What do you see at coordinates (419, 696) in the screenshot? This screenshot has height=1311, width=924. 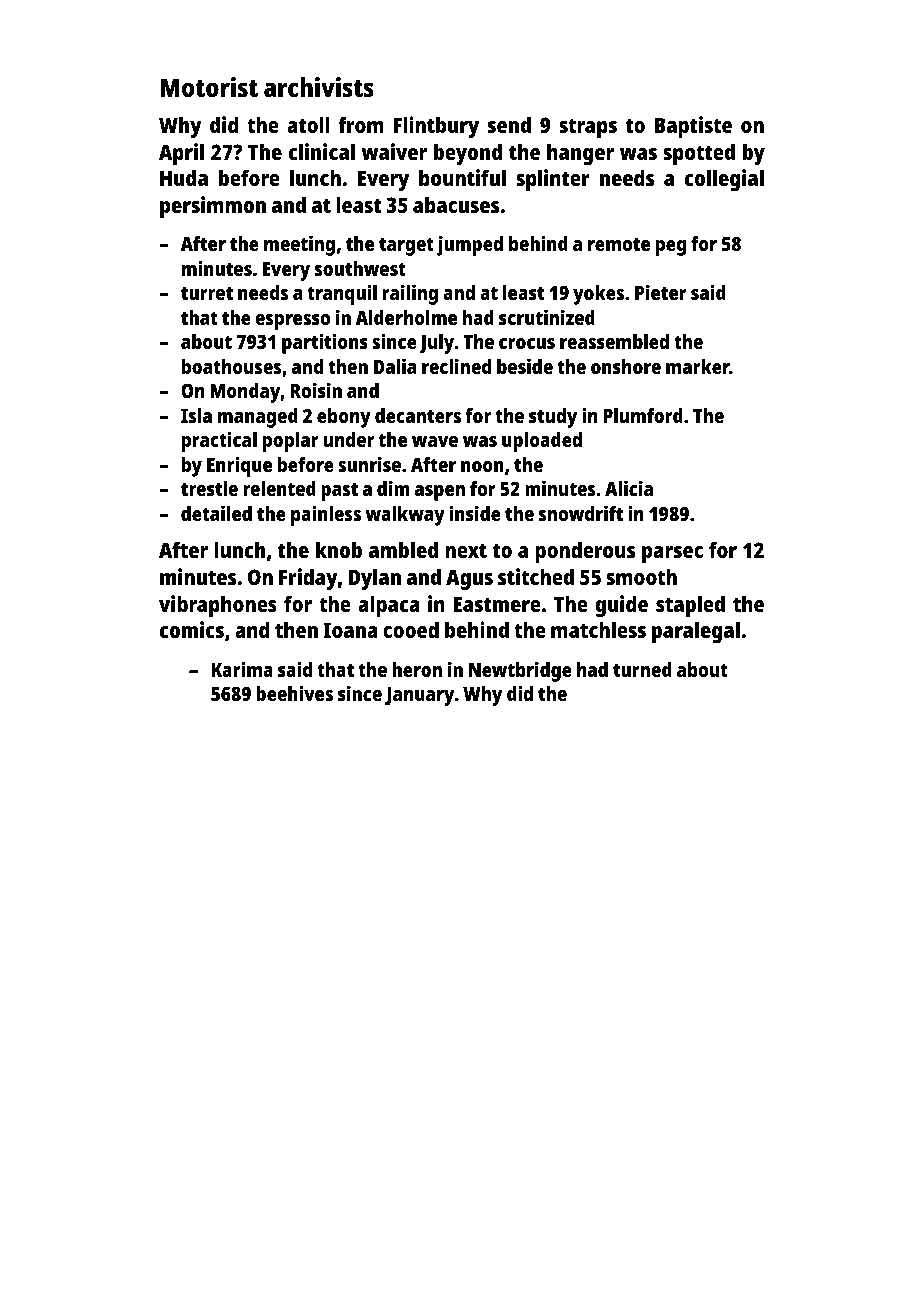 I see `January` at bounding box center [419, 696].
